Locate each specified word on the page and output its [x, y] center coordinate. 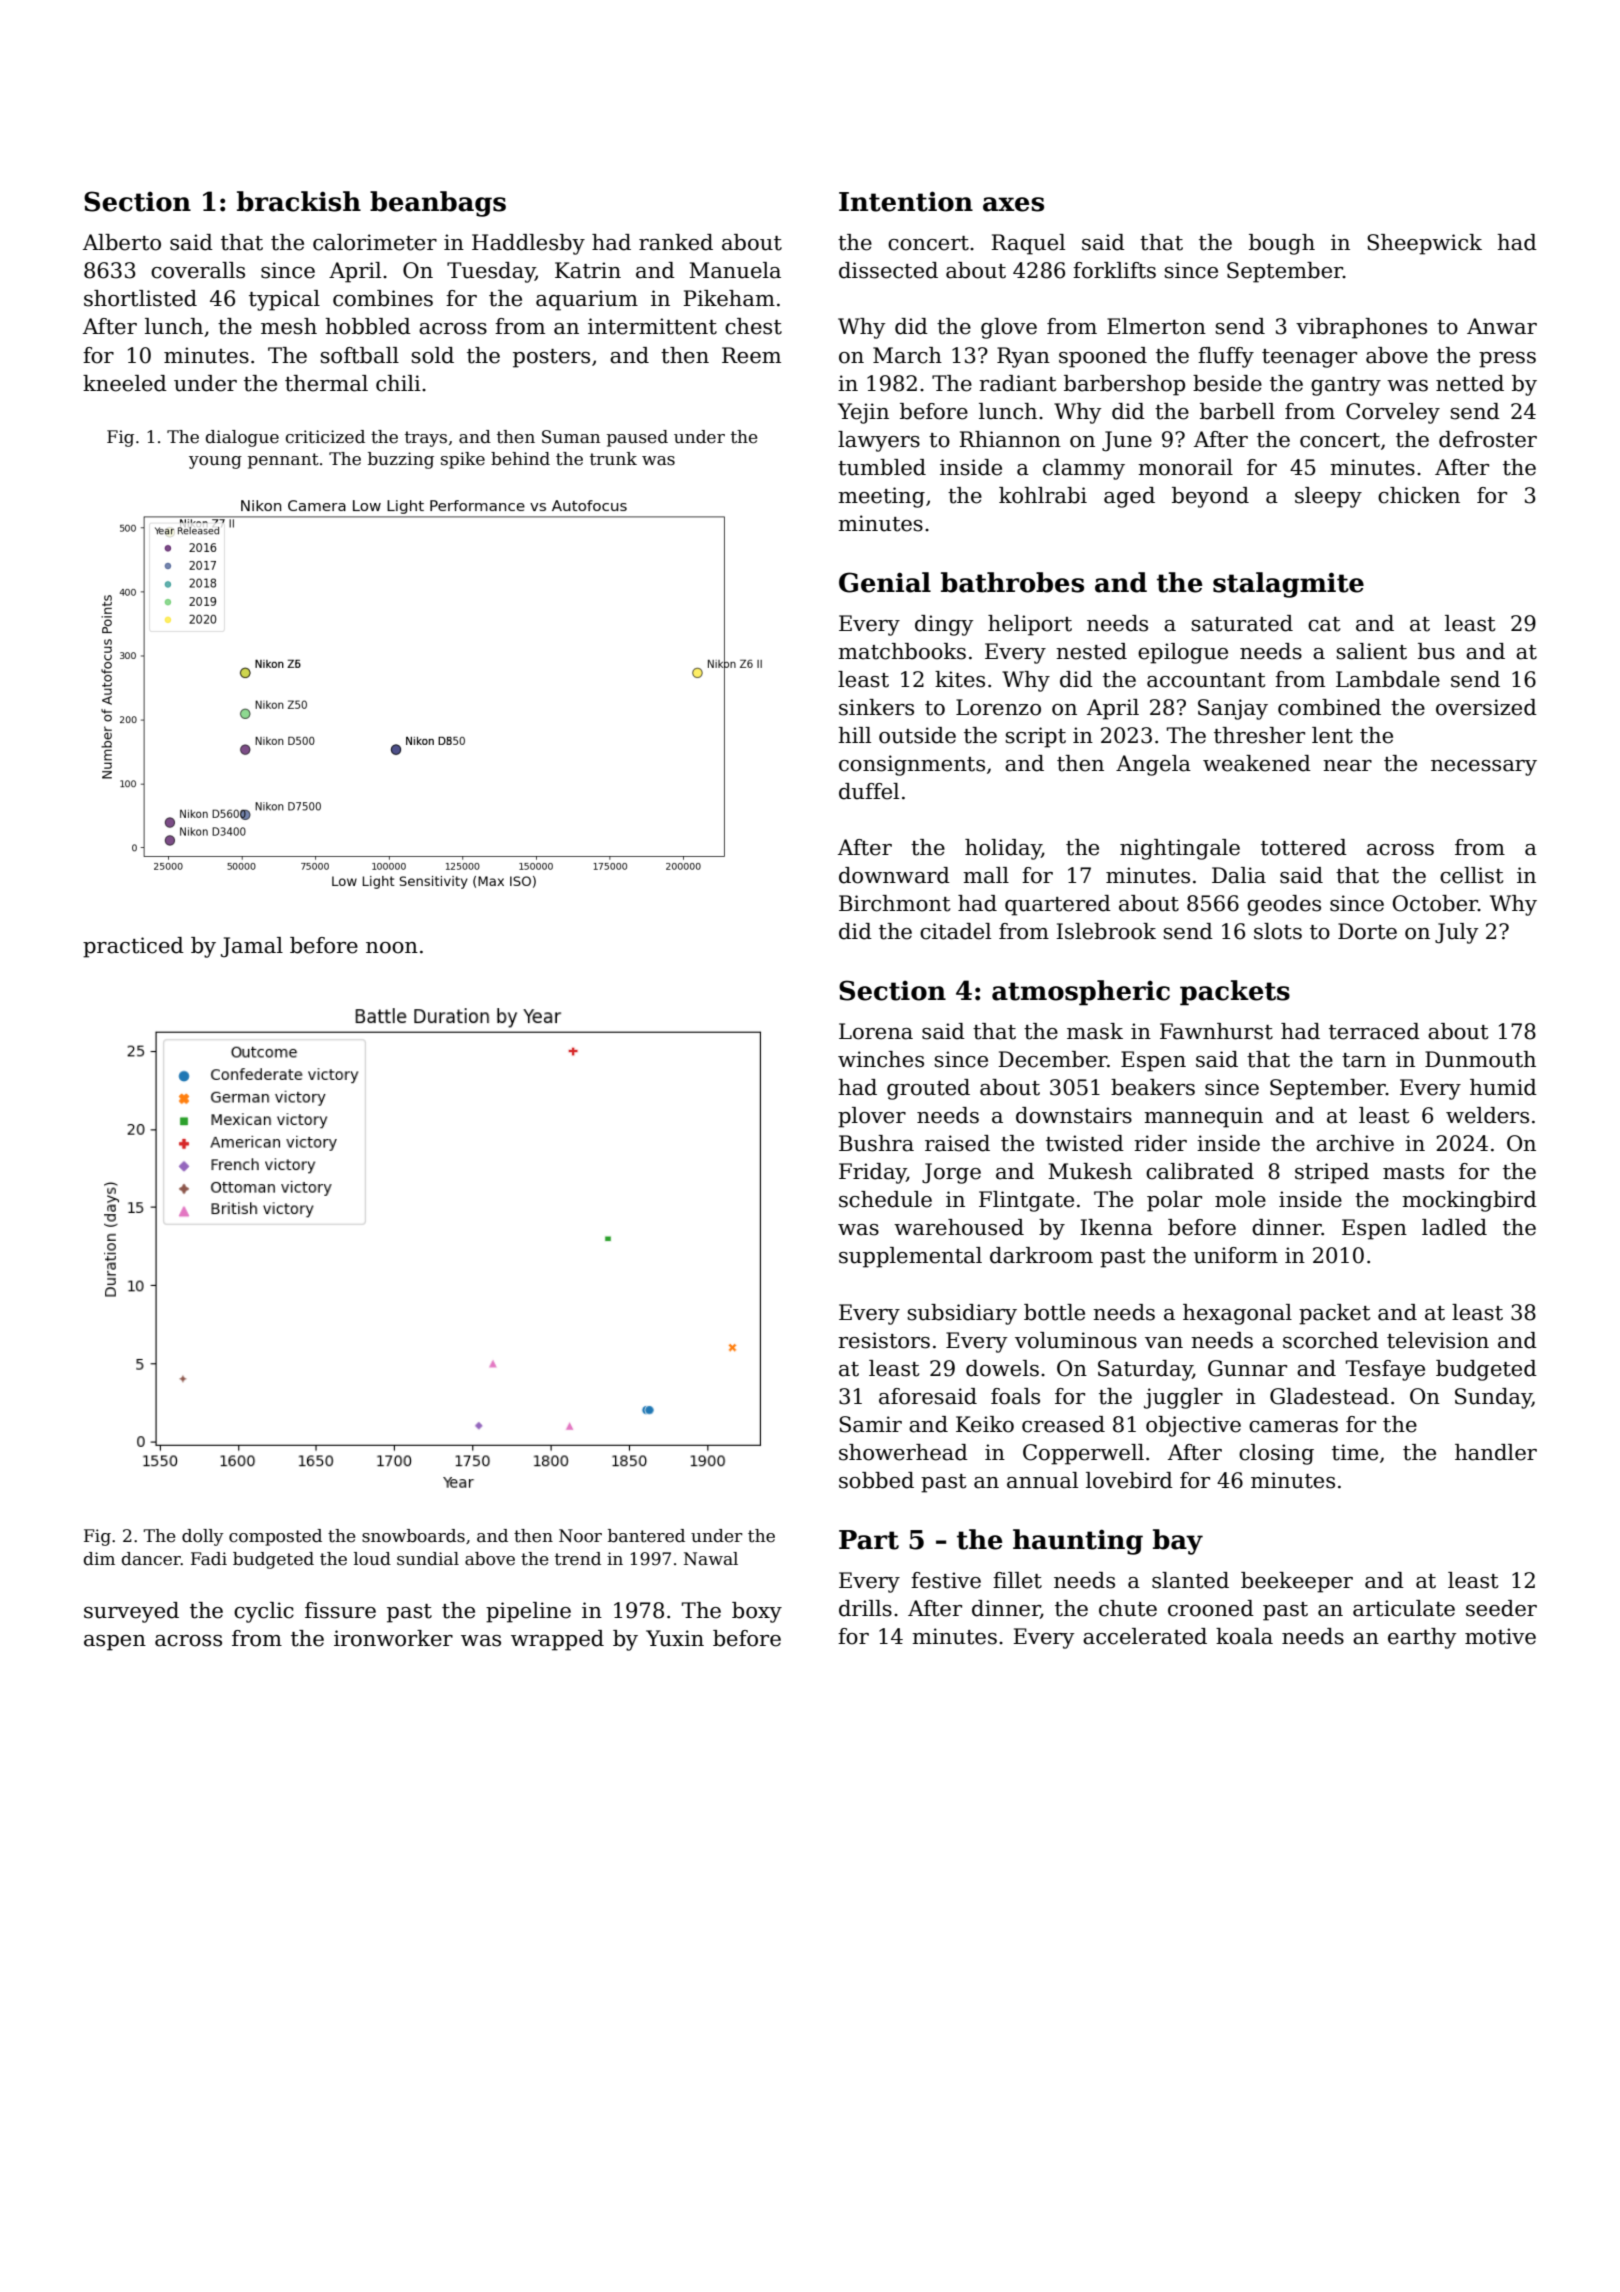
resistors [884, 1340]
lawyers [879, 441]
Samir [870, 1424]
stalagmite [1288, 585]
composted [275, 1537]
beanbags [438, 204]
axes [1013, 204]
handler [1496, 1452]
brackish [299, 201]
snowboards [413, 1536]
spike [463, 460]
